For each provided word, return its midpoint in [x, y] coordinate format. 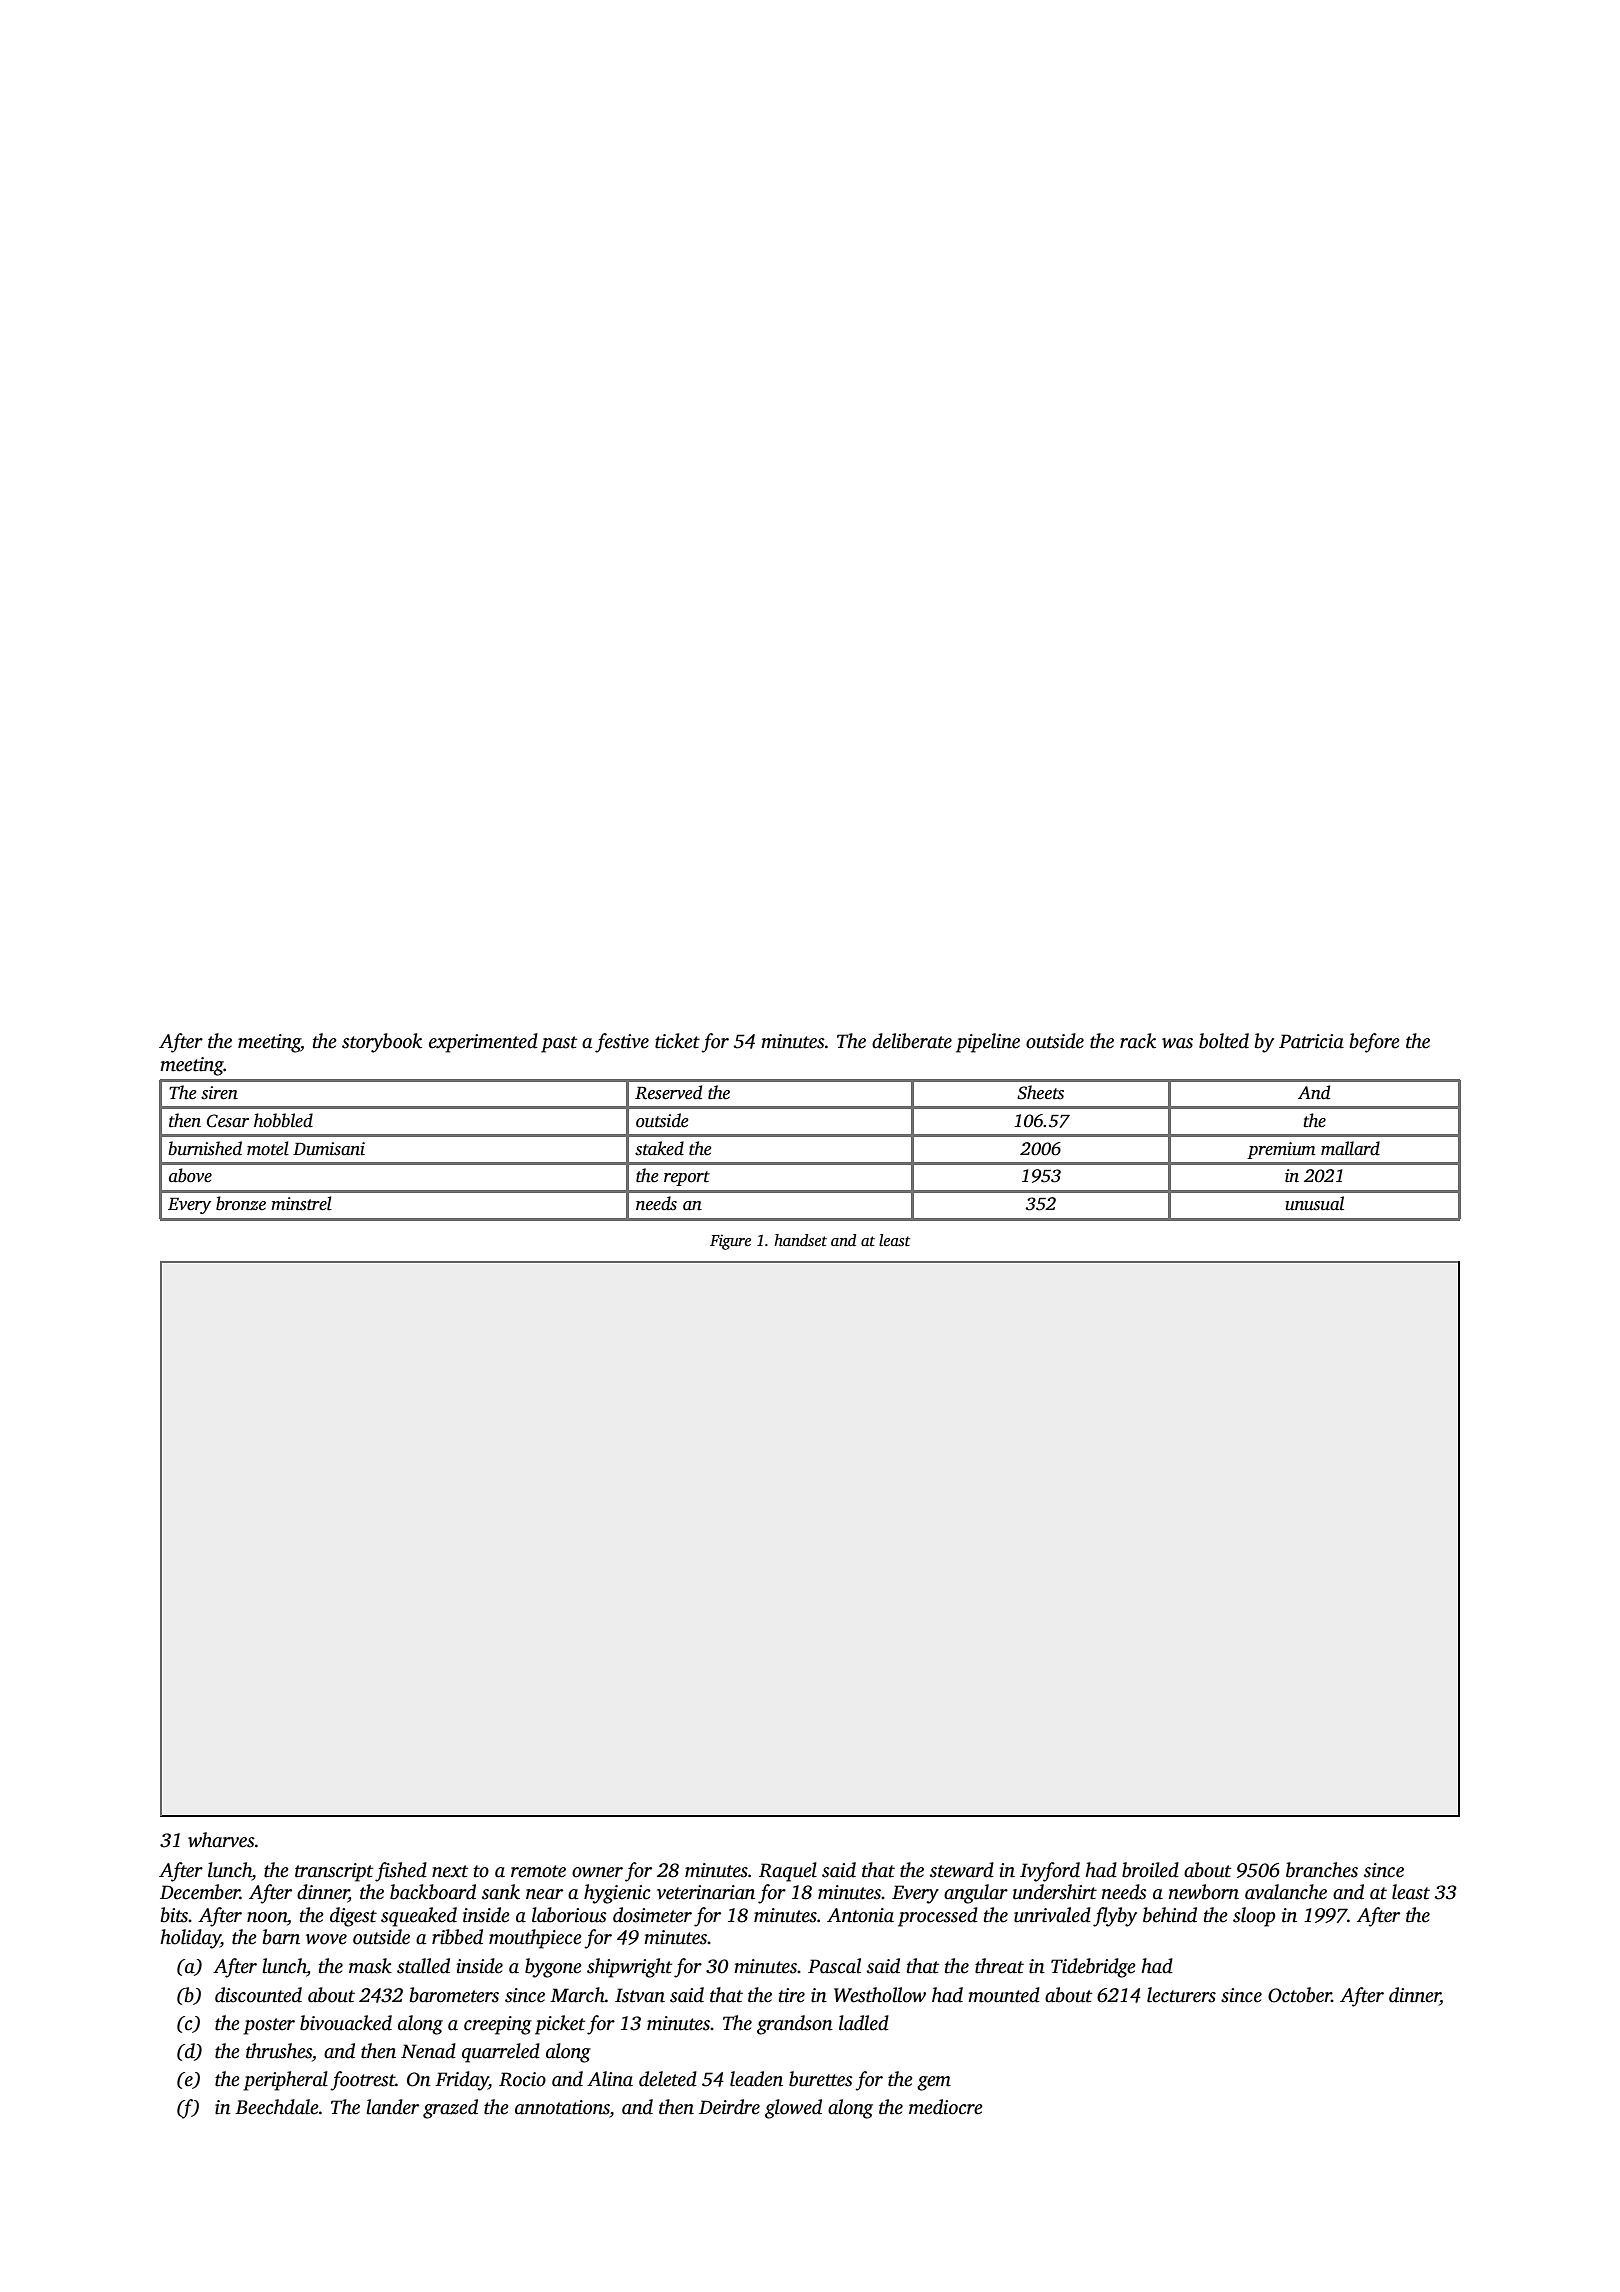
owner [597, 1872]
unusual [1314, 1203]
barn [281, 1937]
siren [219, 1093]
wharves [221, 1840]
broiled [1150, 1870]
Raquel [788, 1872]
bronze [241, 1203]
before [1375, 1043]
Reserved [668, 1092]
